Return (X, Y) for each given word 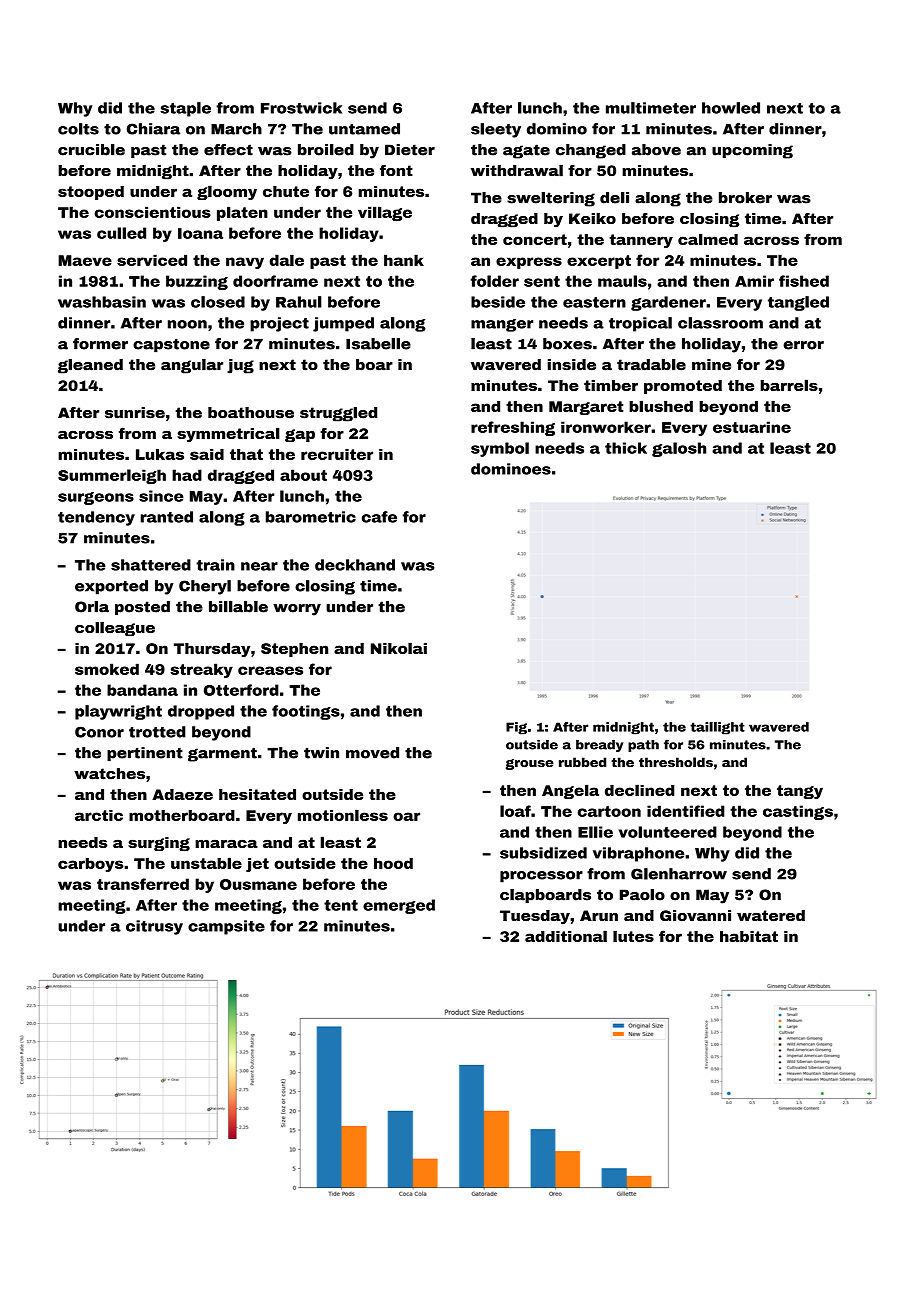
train (215, 565)
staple (185, 109)
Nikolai (399, 648)
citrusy (154, 927)
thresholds (676, 762)
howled (731, 108)
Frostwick (301, 108)
